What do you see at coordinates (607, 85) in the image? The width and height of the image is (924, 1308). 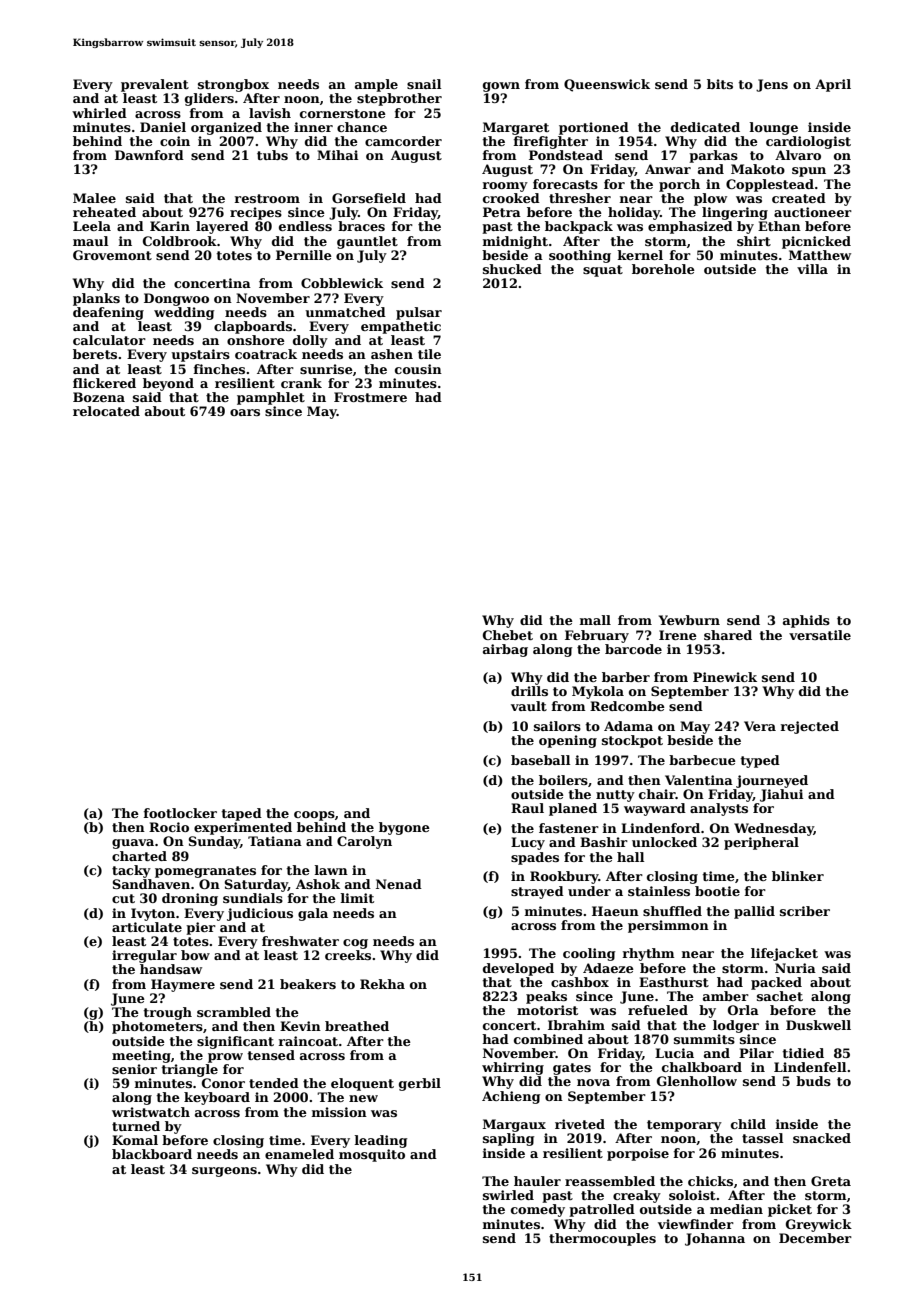 I see `Queenswick` at bounding box center [607, 85].
